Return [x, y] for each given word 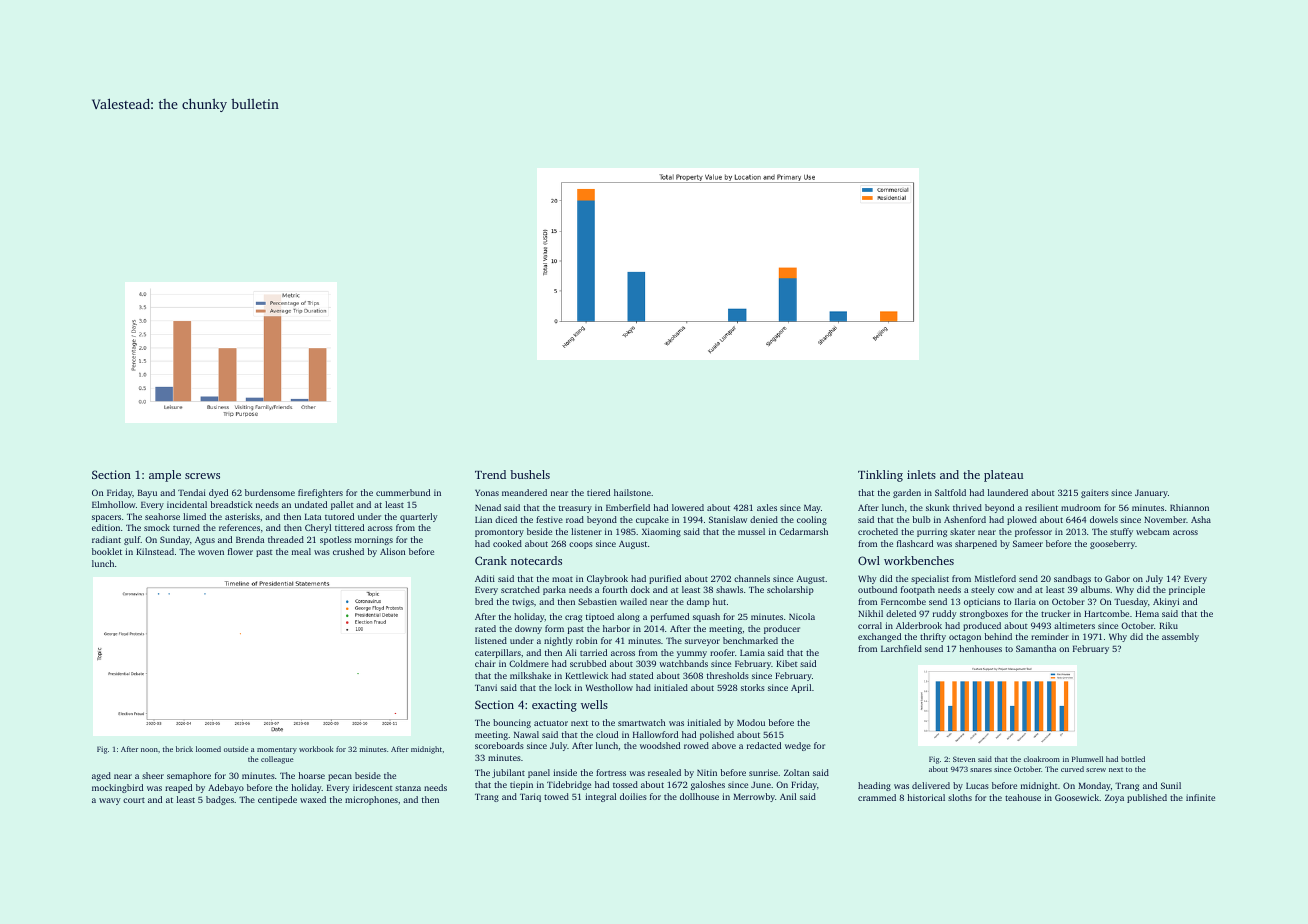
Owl [869, 560]
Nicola [802, 616]
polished [717, 735]
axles [767, 507]
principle [1187, 590]
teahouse [1023, 797]
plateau [1003, 476]
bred [484, 601]
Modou [751, 722]
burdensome [270, 492]
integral [600, 797]
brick [184, 749]
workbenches [919, 560]
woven [211, 552]
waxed [313, 799]
